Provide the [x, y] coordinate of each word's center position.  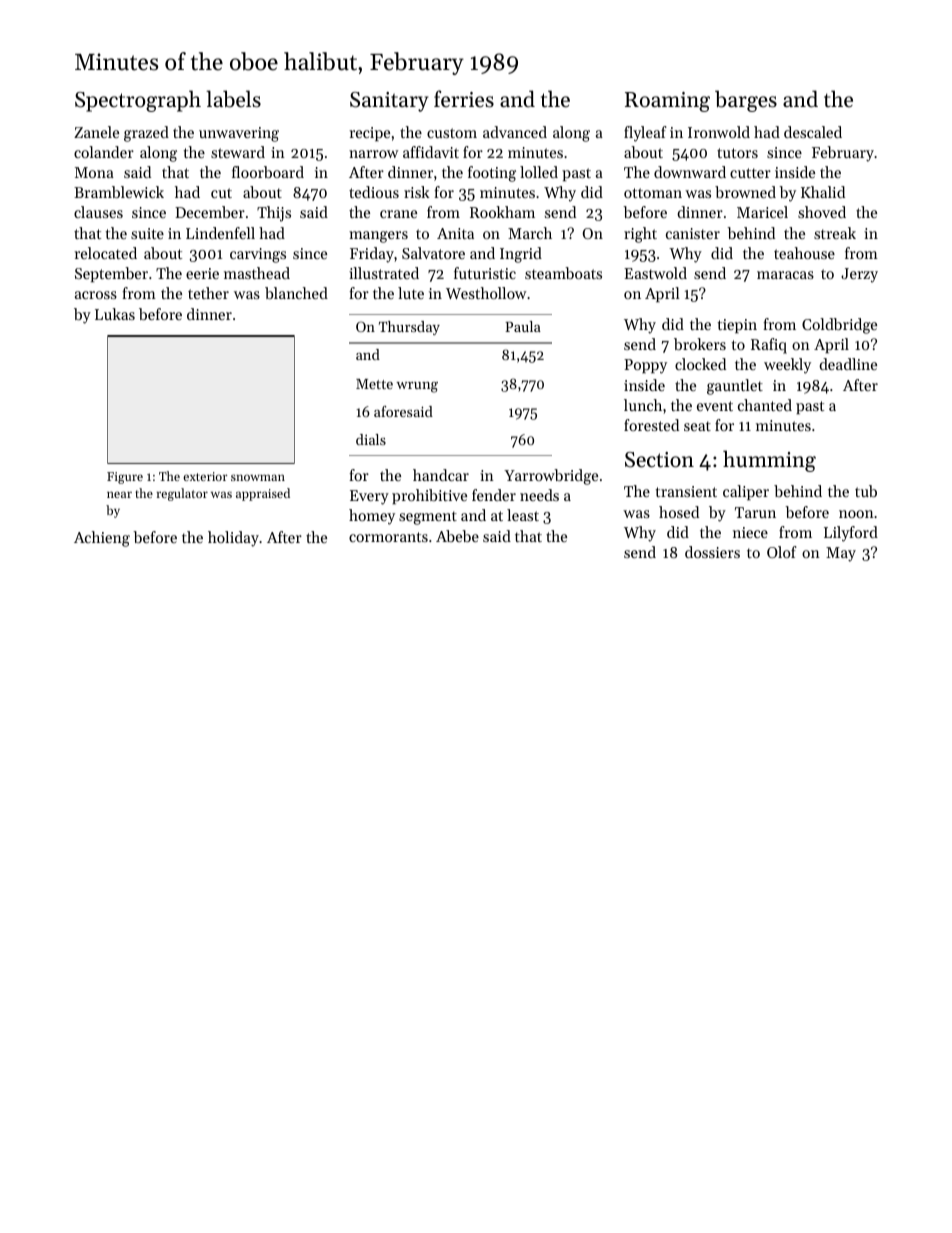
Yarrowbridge [551, 477]
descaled [813, 132]
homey [372, 517]
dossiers [712, 552]
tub [866, 491]
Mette [374, 384]
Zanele [96, 132]
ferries [464, 99]
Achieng [102, 539]
